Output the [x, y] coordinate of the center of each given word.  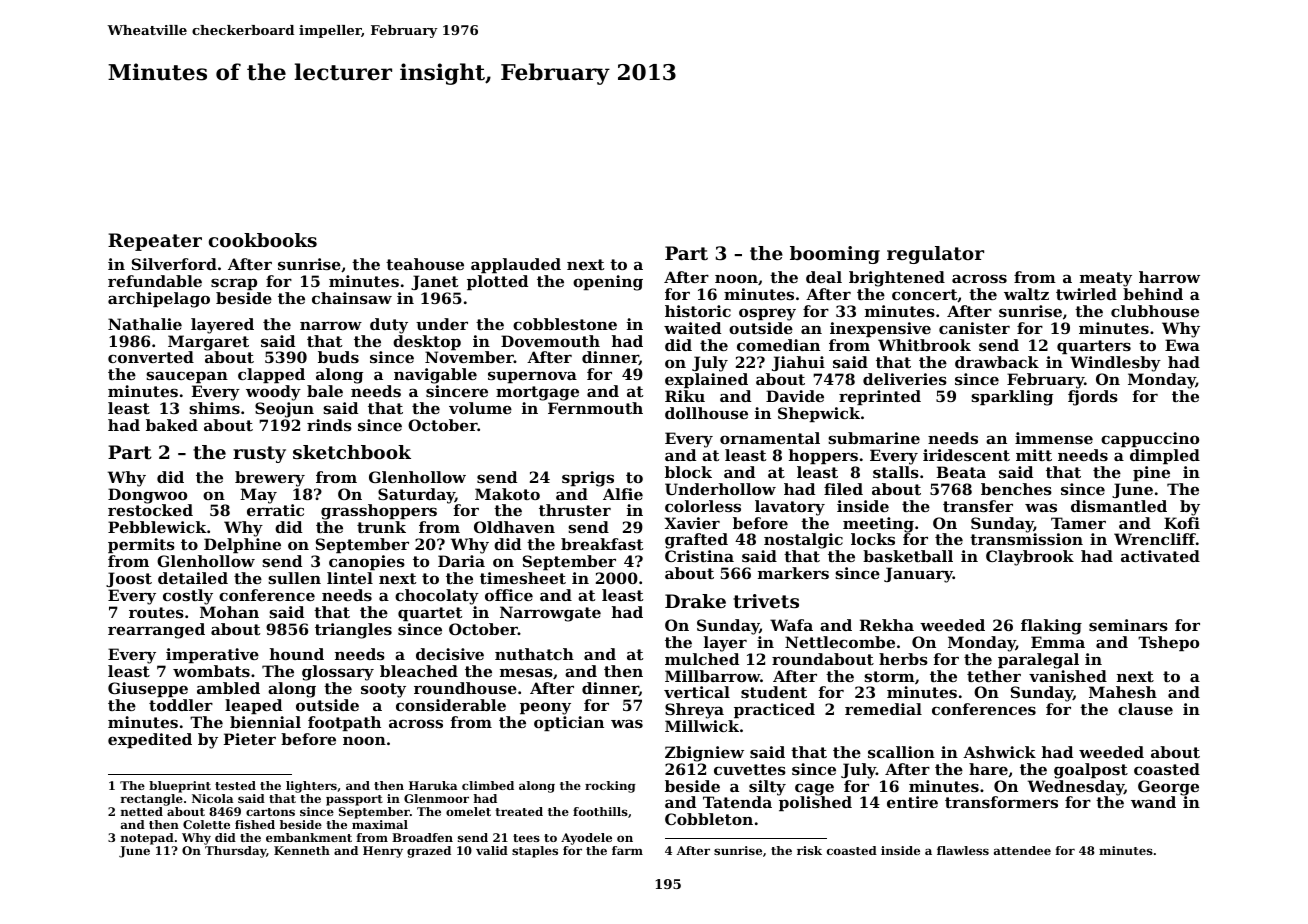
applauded [516, 265]
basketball [908, 556]
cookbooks [263, 240]
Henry [383, 852]
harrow [1169, 277]
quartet [430, 614]
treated [519, 811]
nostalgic [803, 541]
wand [1153, 802]
